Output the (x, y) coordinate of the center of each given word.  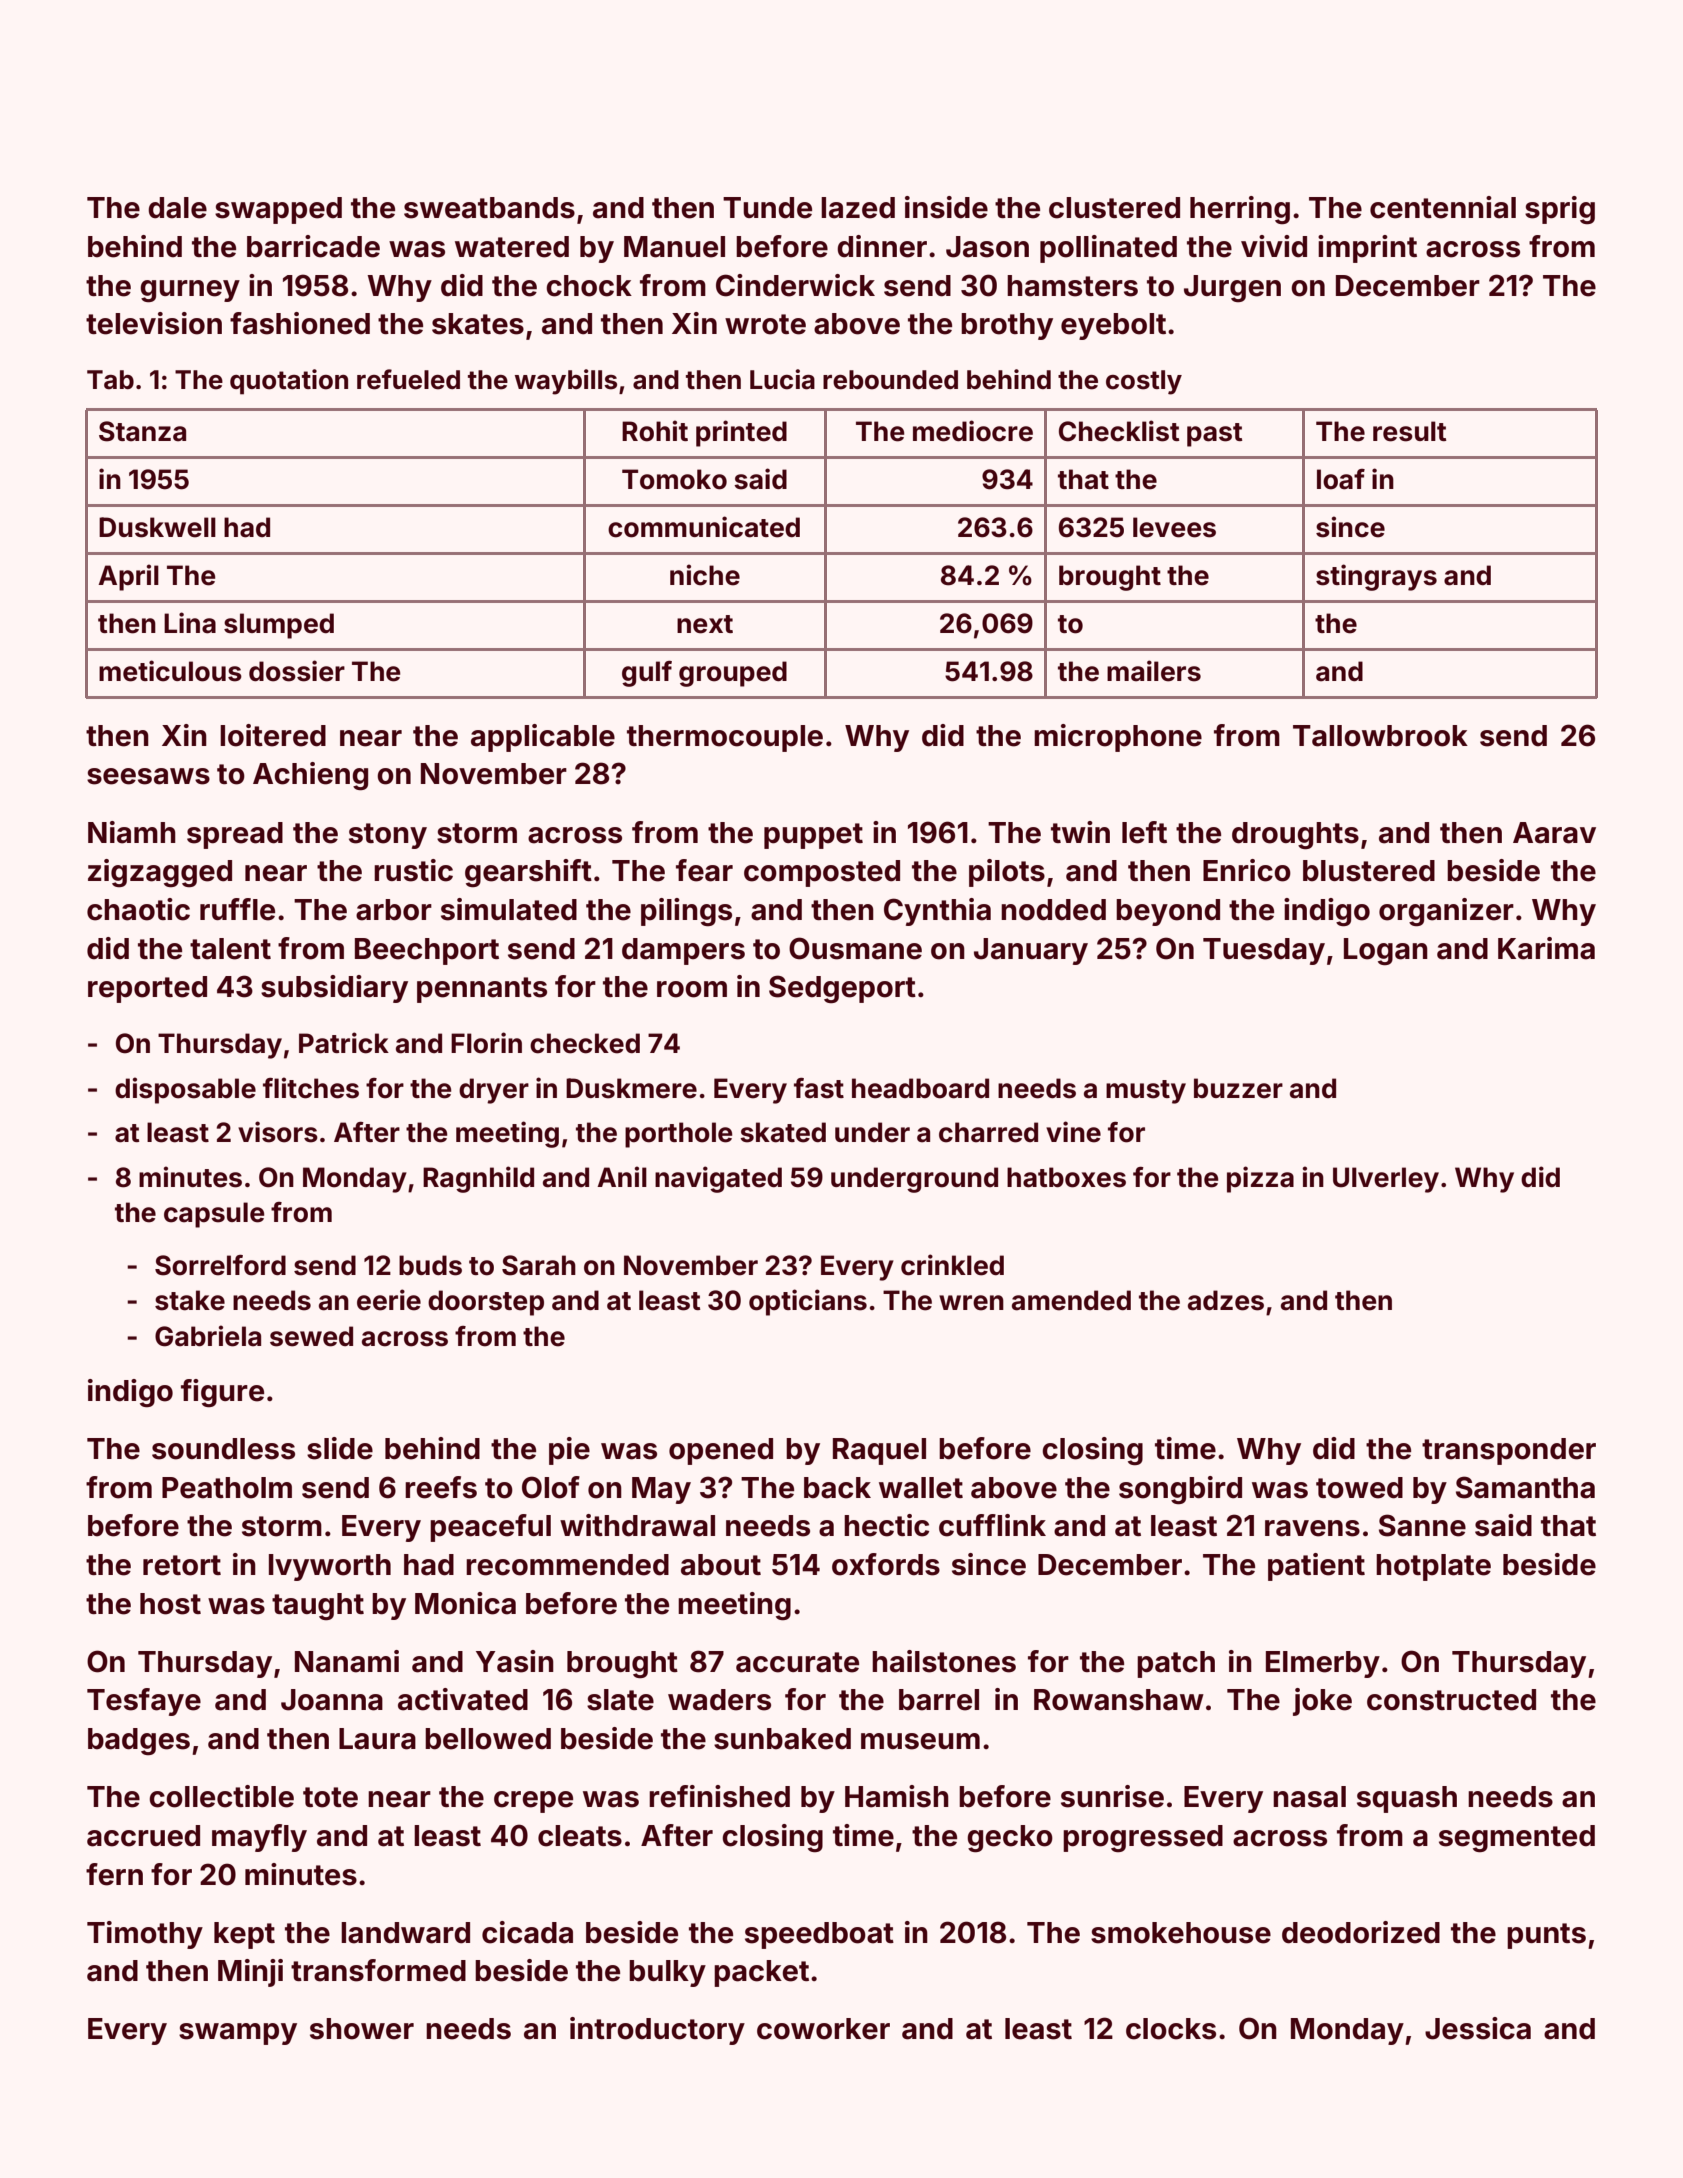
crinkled (952, 1265)
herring (1240, 210)
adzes (1226, 1300)
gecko (1010, 1839)
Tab (110, 380)
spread (235, 835)
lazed (858, 208)
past (1215, 435)
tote (330, 1797)
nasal (1309, 1797)
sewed (311, 1336)
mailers (1154, 671)
